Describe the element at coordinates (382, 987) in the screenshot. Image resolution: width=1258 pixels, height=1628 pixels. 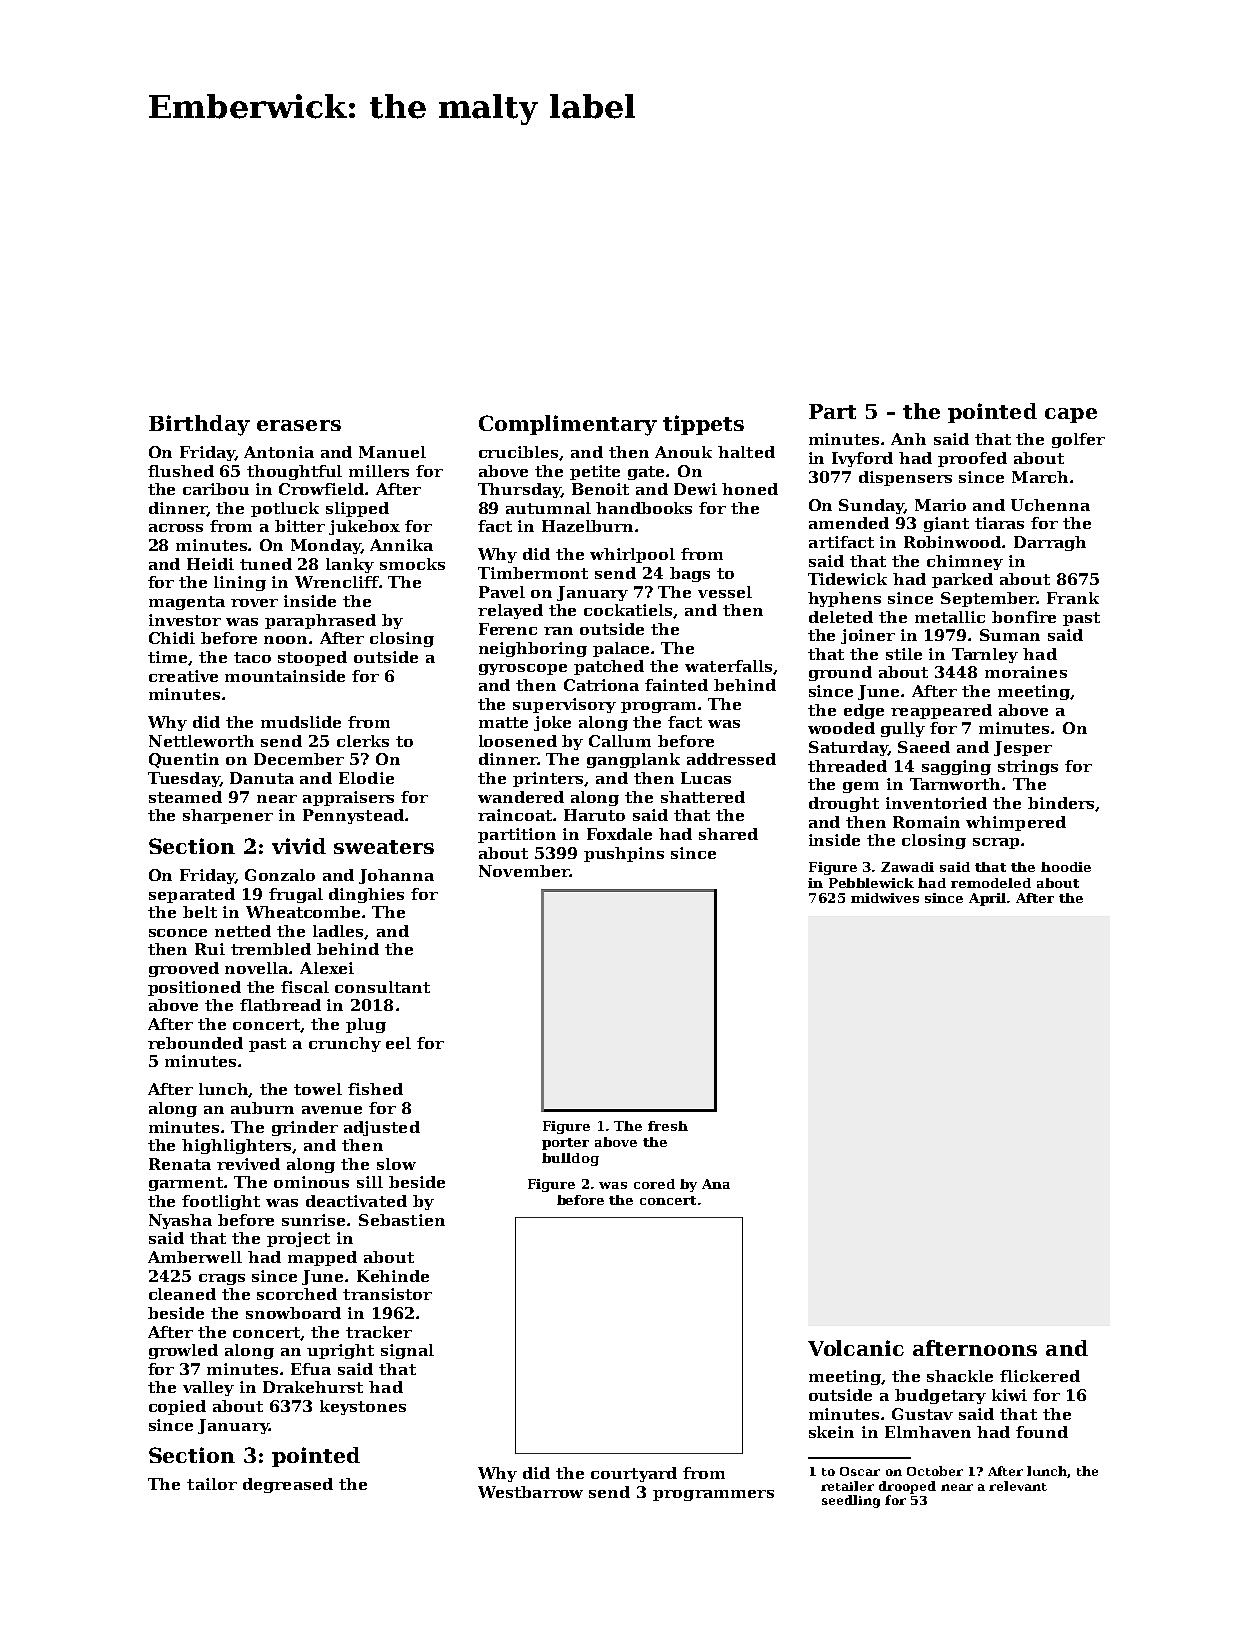
I see `consultant` at that location.
